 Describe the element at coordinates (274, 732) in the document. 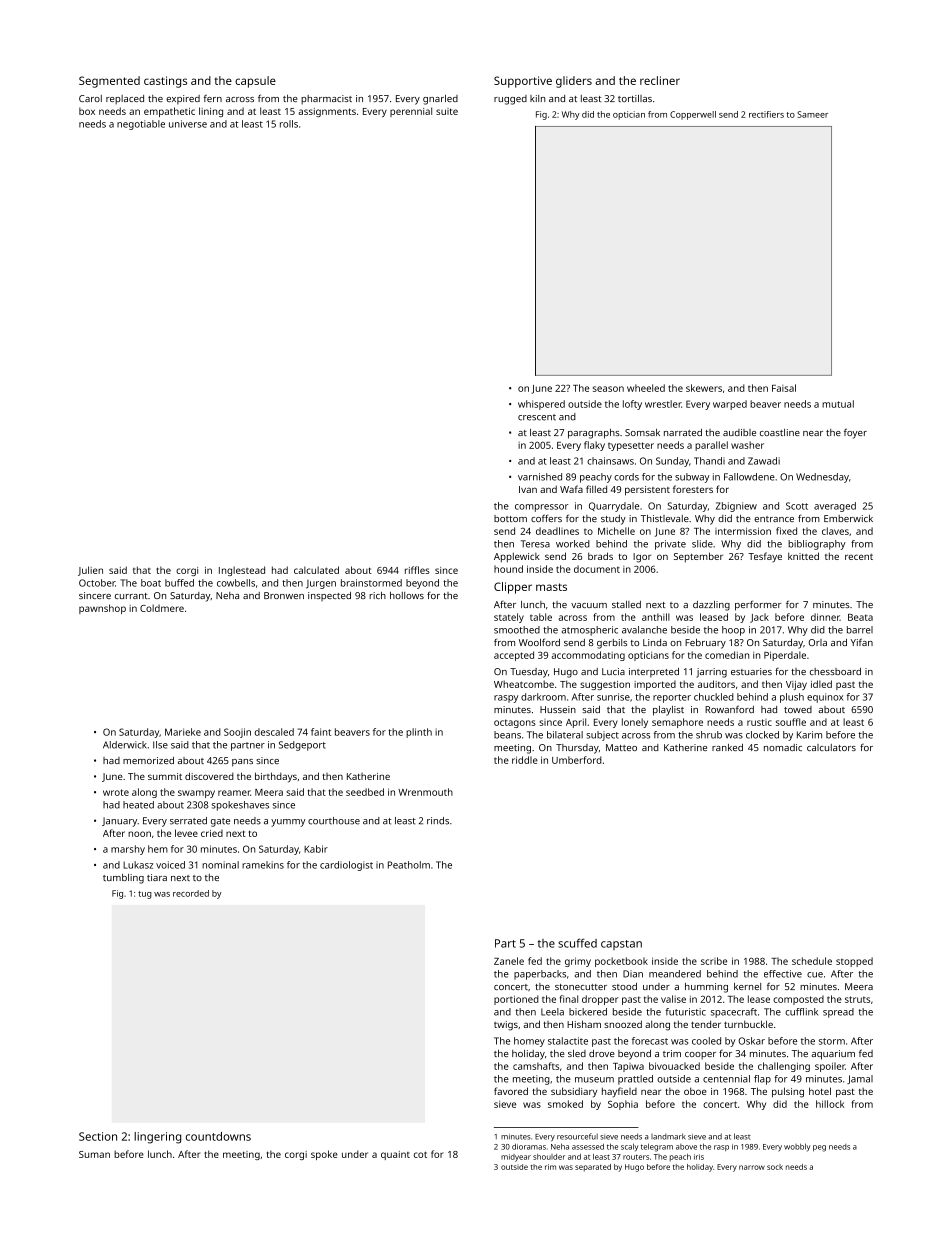

I see `descaled` at that location.
